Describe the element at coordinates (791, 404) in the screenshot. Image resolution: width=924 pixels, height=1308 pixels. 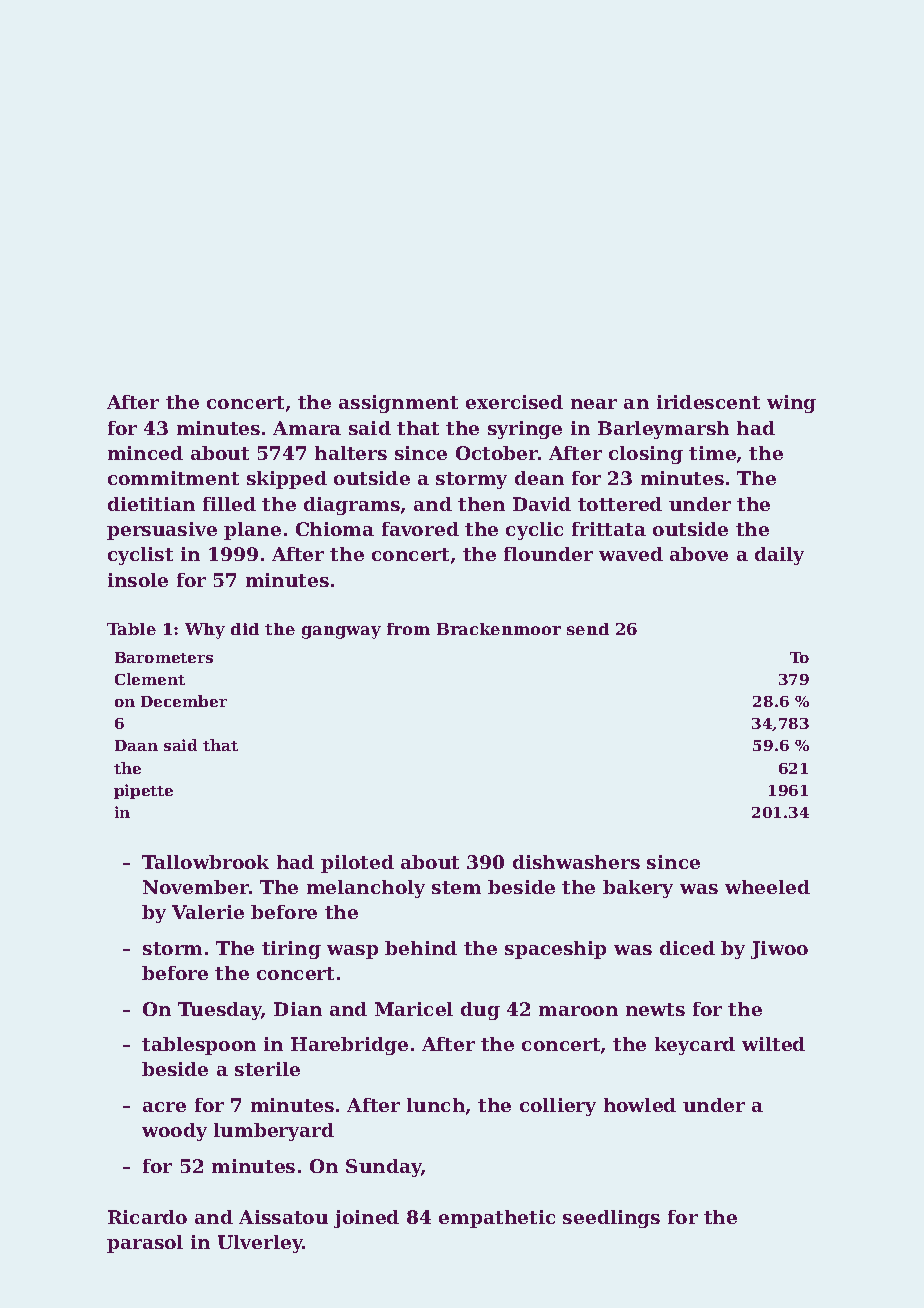
I see `wing` at that location.
